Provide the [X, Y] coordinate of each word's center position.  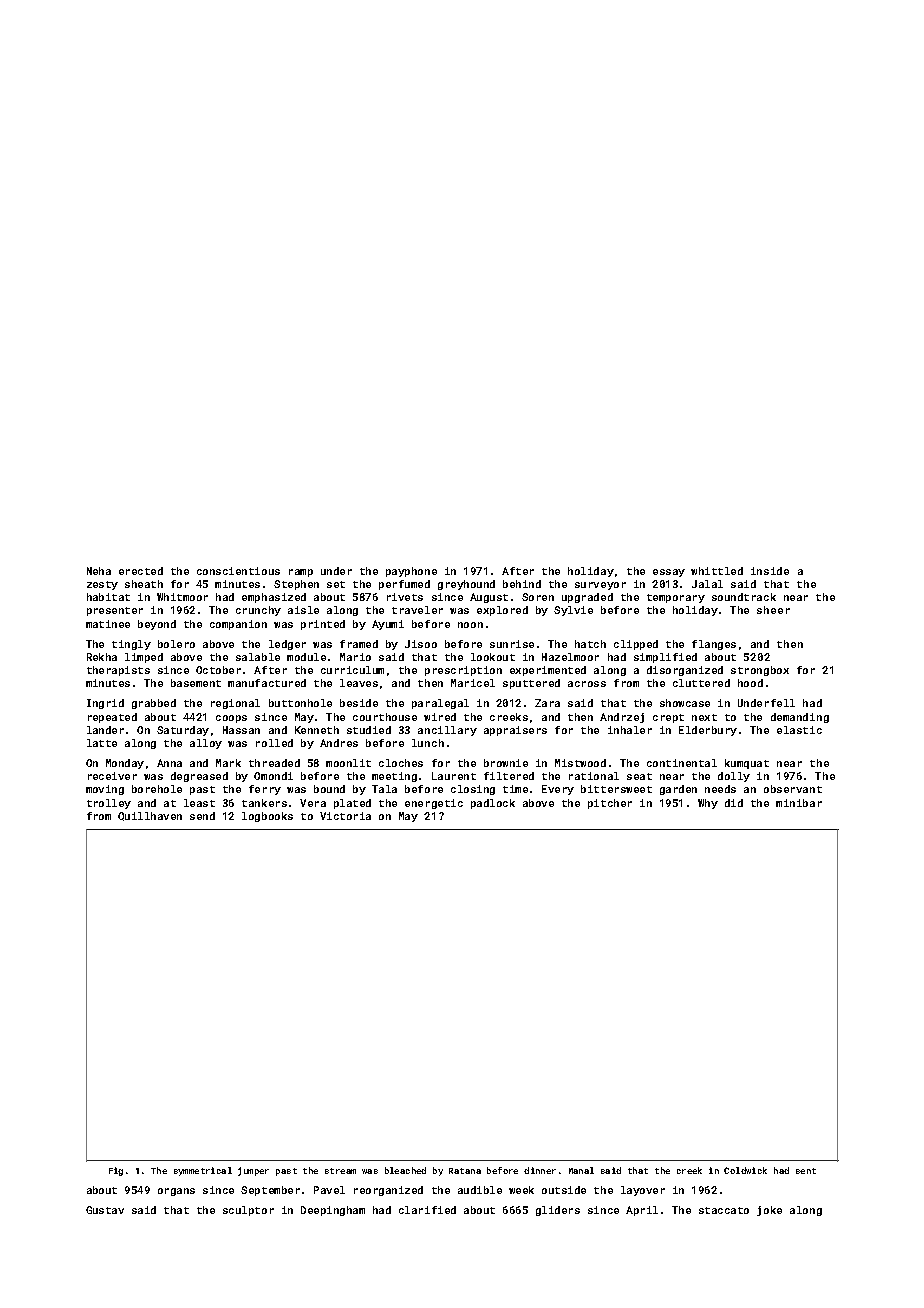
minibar [799, 803]
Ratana [465, 1171]
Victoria [345, 816]
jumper [253, 1171]
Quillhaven [150, 816]
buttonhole [300, 703]
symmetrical [203, 1171]
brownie [506, 763]
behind [522, 584]
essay [669, 573]
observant [793, 789]
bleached [405, 1170]
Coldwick [745, 1170]
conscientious [238, 571]
